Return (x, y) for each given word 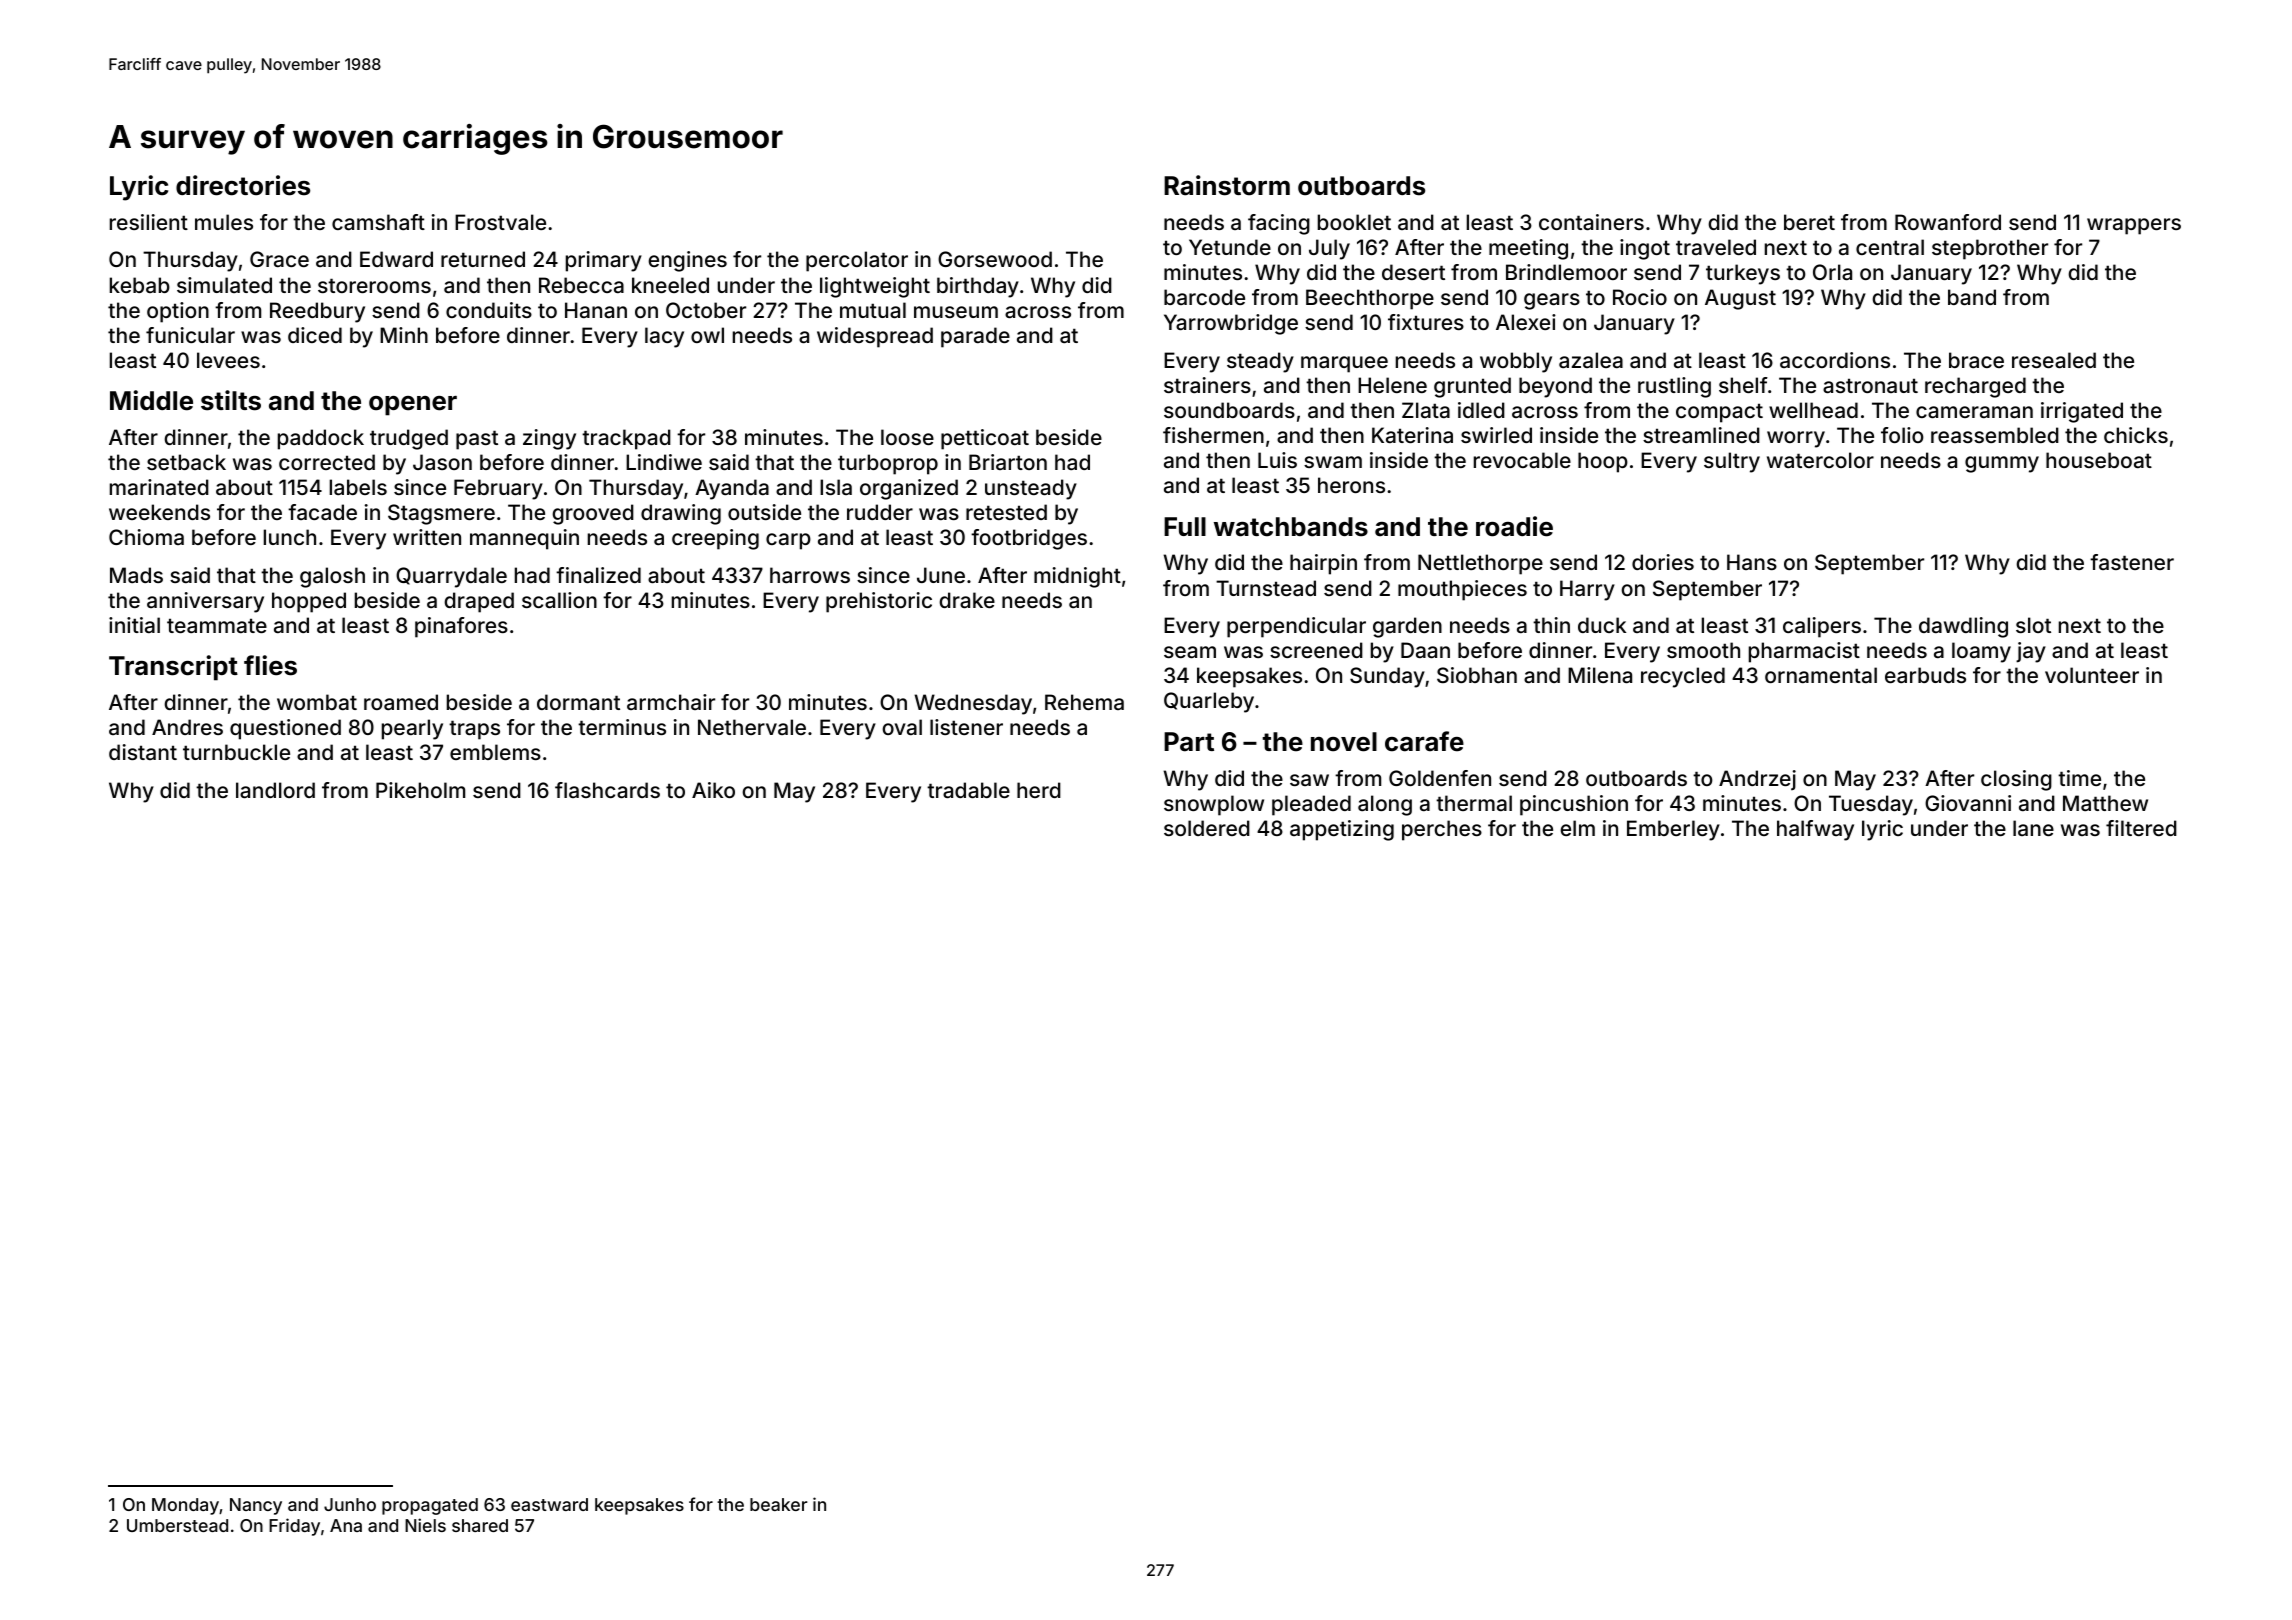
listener (966, 727)
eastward (549, 1504)
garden (1407, 627)
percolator (857, 261)
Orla (1832, 272)
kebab (140, 285)
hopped (309, 602)
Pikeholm (420, 790)
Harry (1587, 590)
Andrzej (1757, 780)
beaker (778, 1504)
